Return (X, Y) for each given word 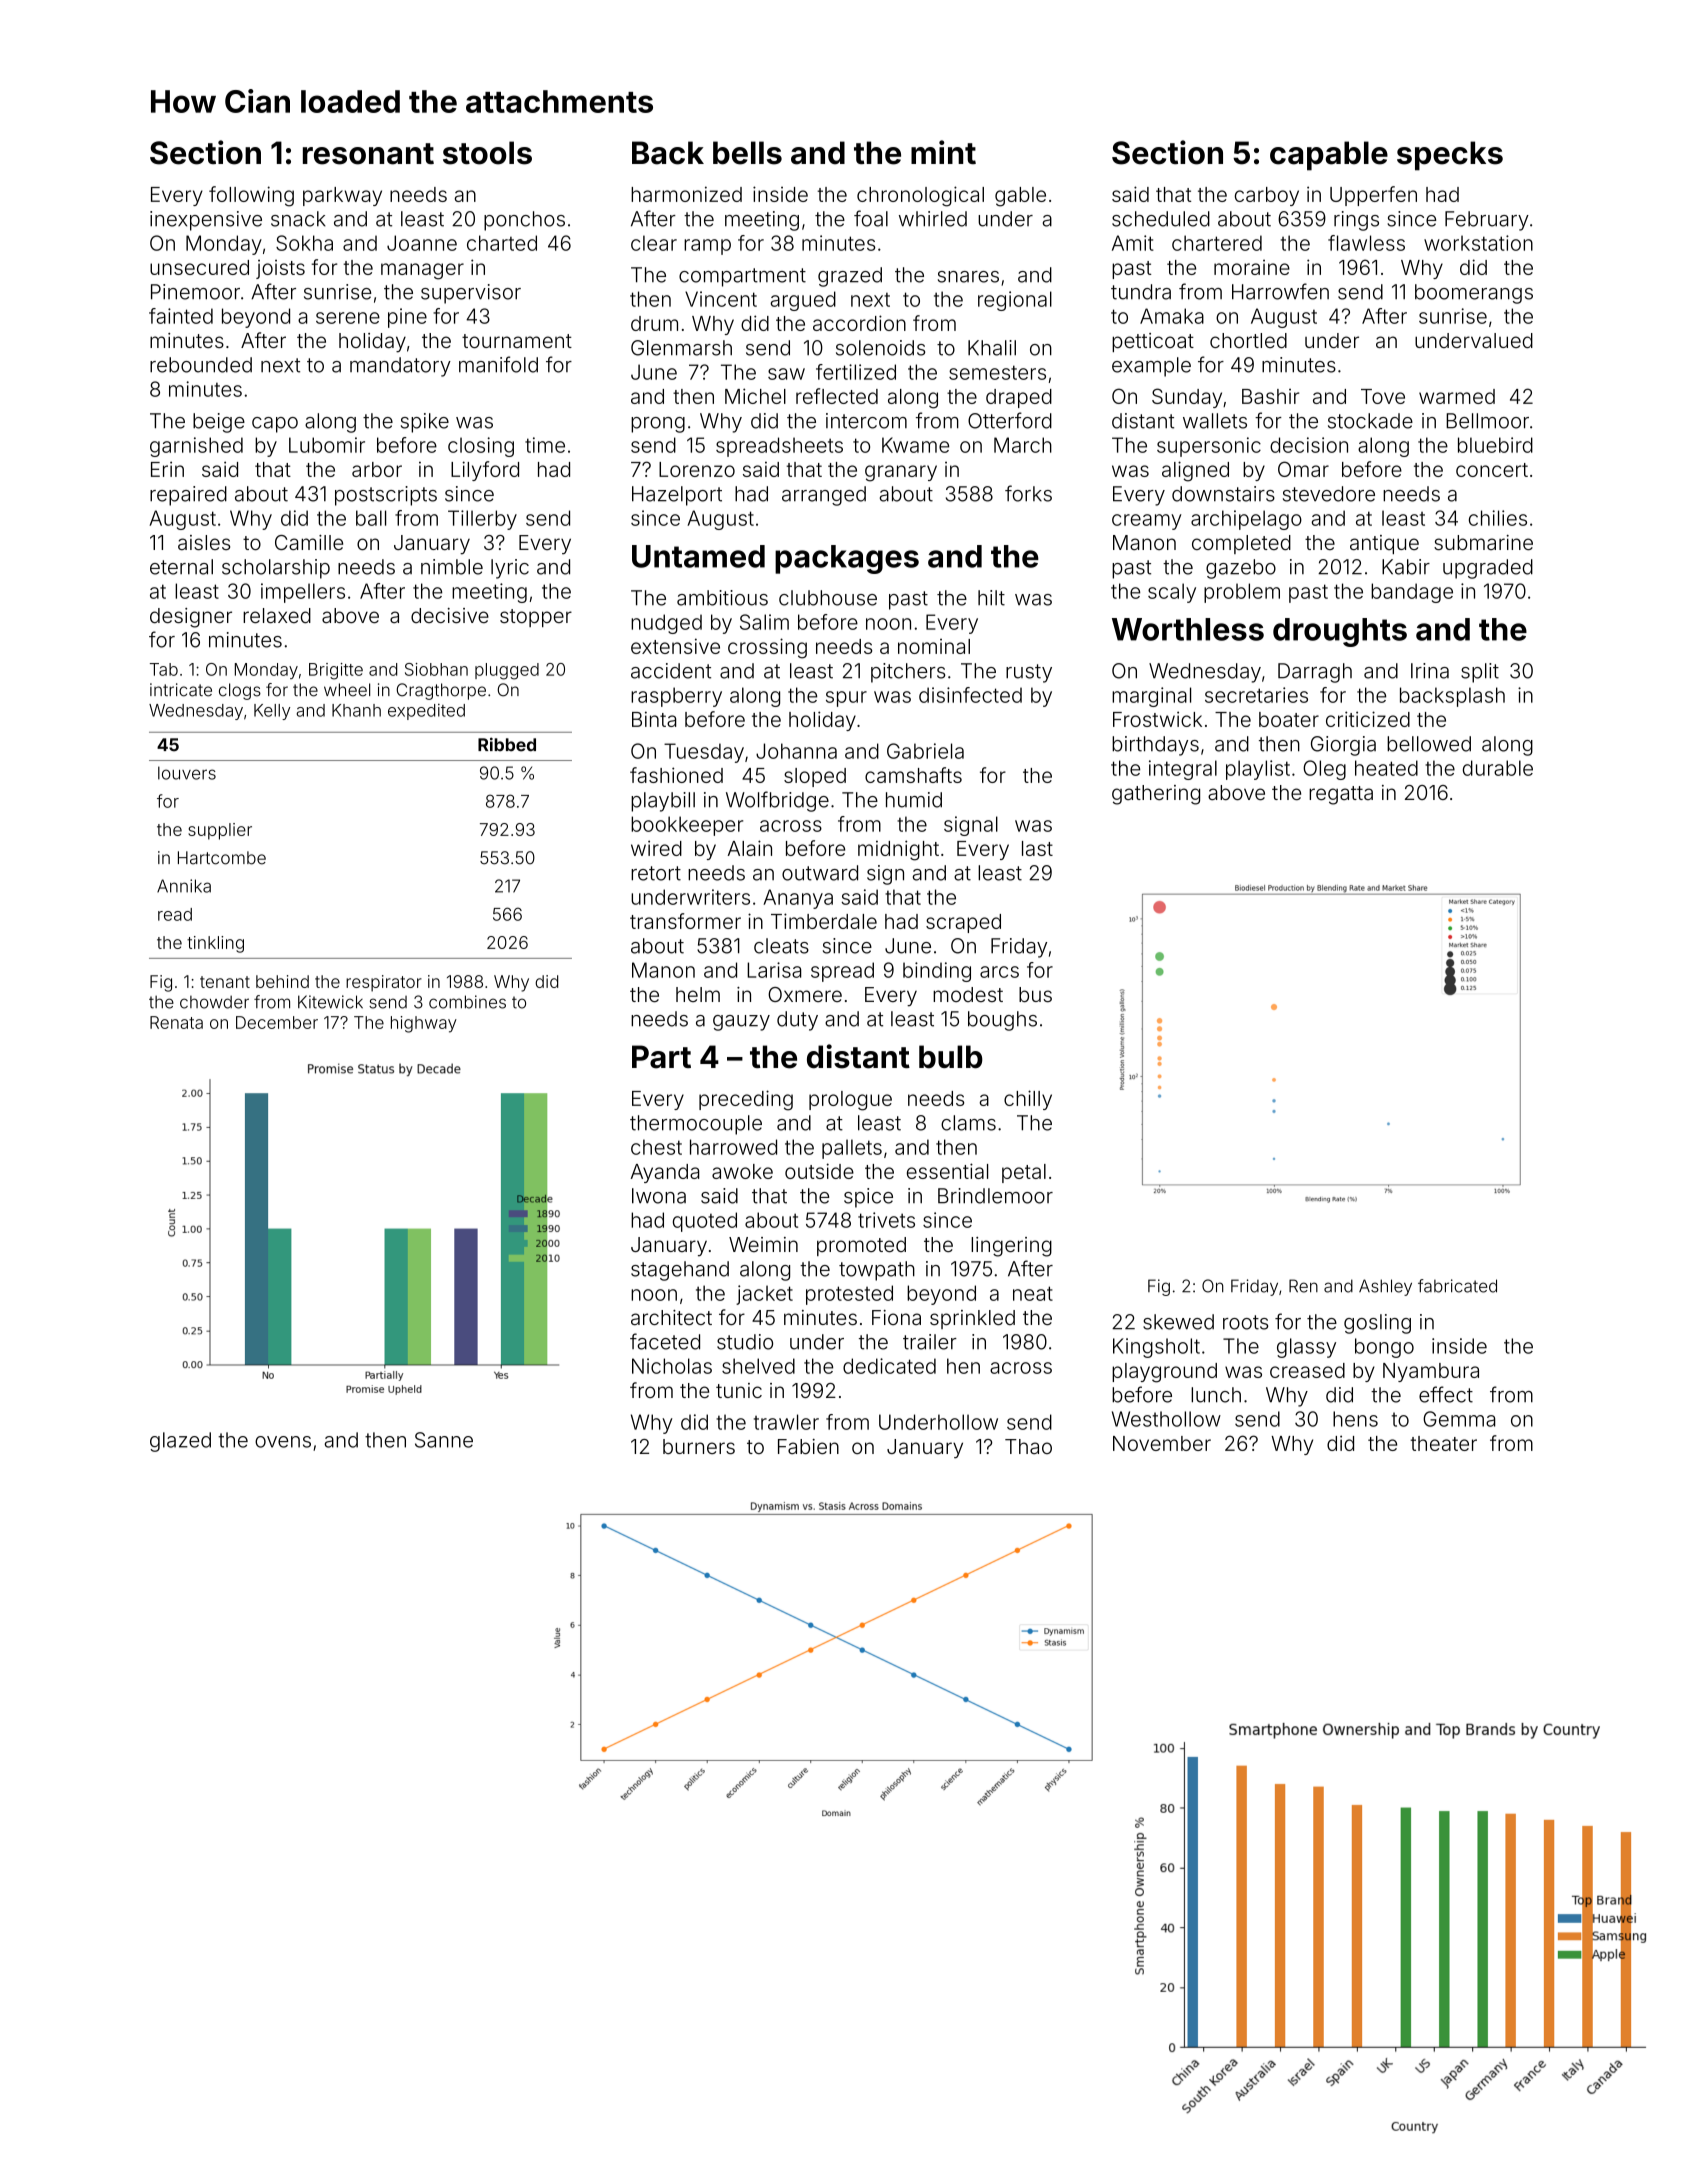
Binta (654, 719)
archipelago (1246, 520)
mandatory (400, 367)
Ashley (1385, 1287)
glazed (180, 1442)
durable (1498, 768)
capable (1329, 156)
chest (656, 1147)
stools (487, 153)
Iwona (659, 1196)
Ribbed (507, 744)
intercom (866, 421)
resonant (368, 154)
